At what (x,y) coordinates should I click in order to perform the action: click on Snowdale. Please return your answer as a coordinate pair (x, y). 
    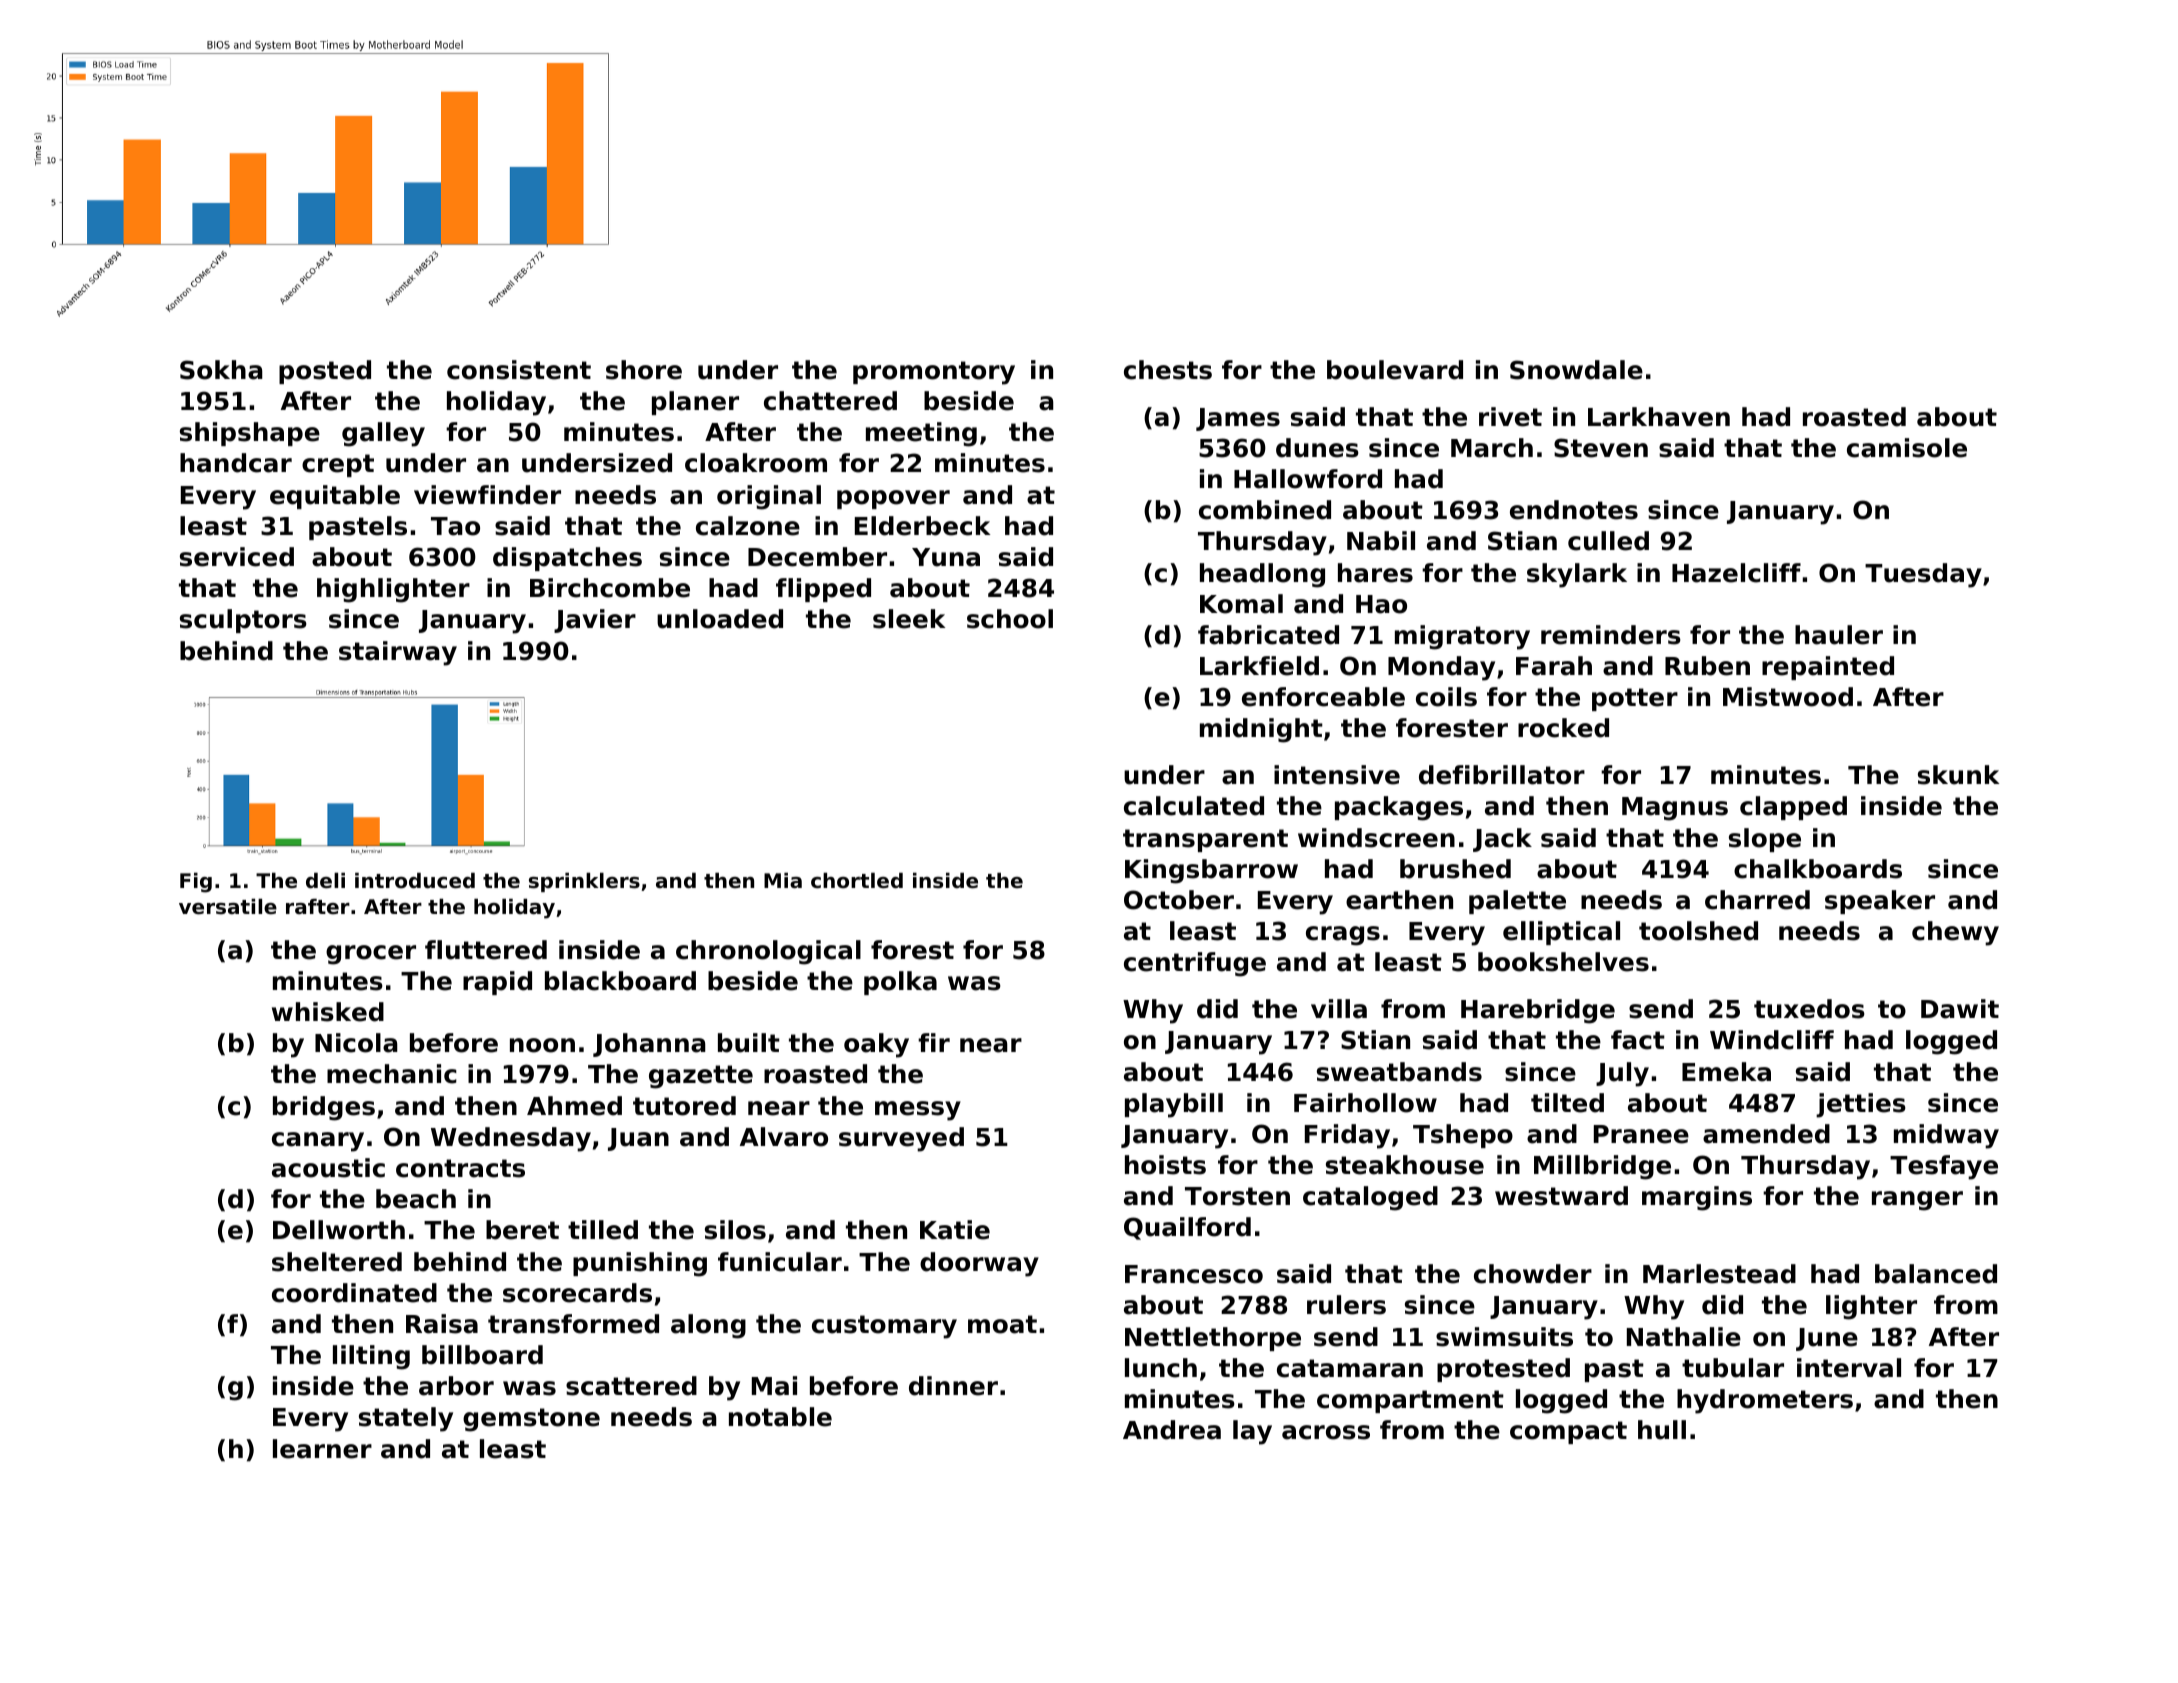
    Looking at the image, I should click on (1576, 370).
